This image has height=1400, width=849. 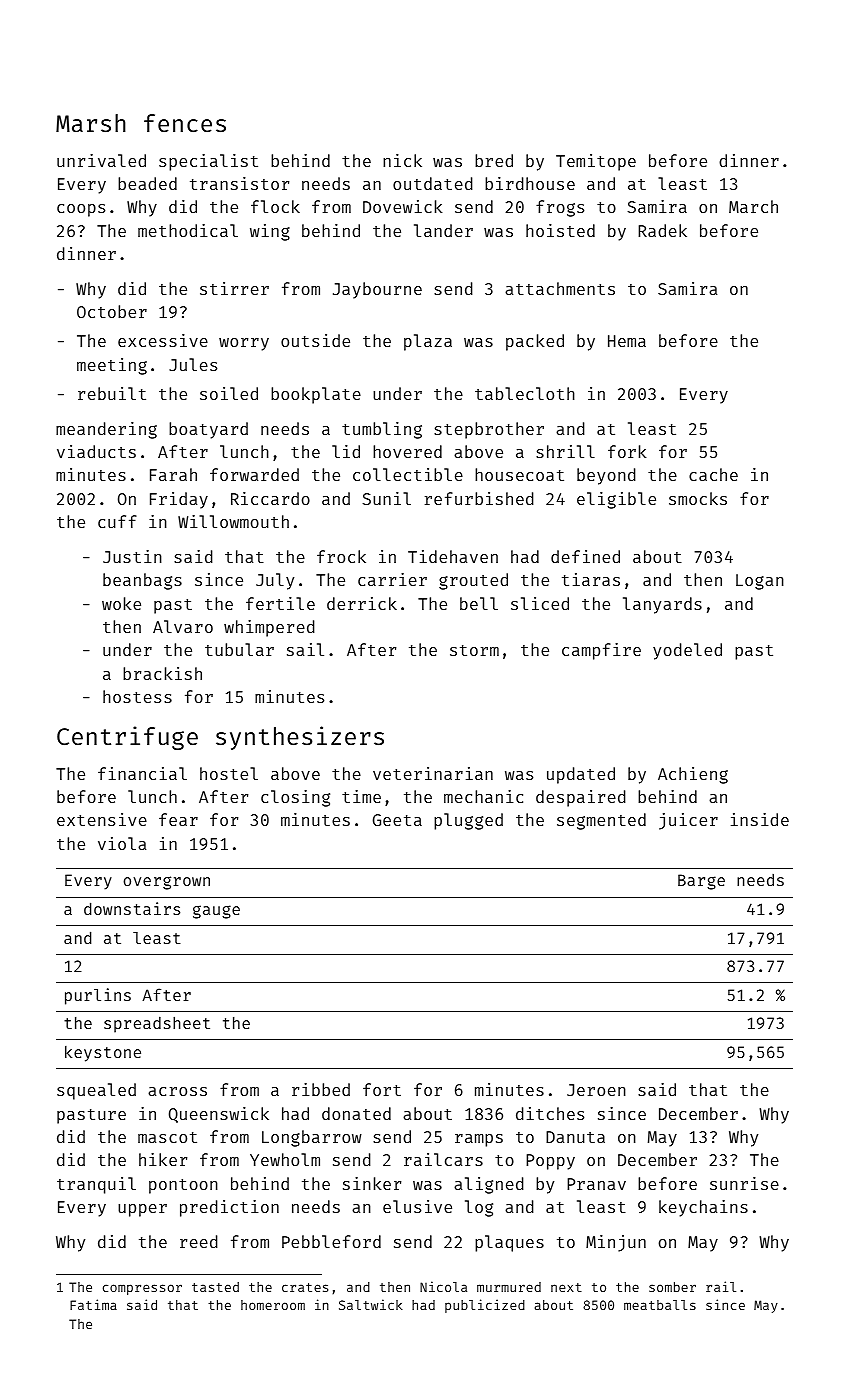 What do you see at coordinates (163, 340) in the image?
I see `excessive` at bounding box center [163, 340].
